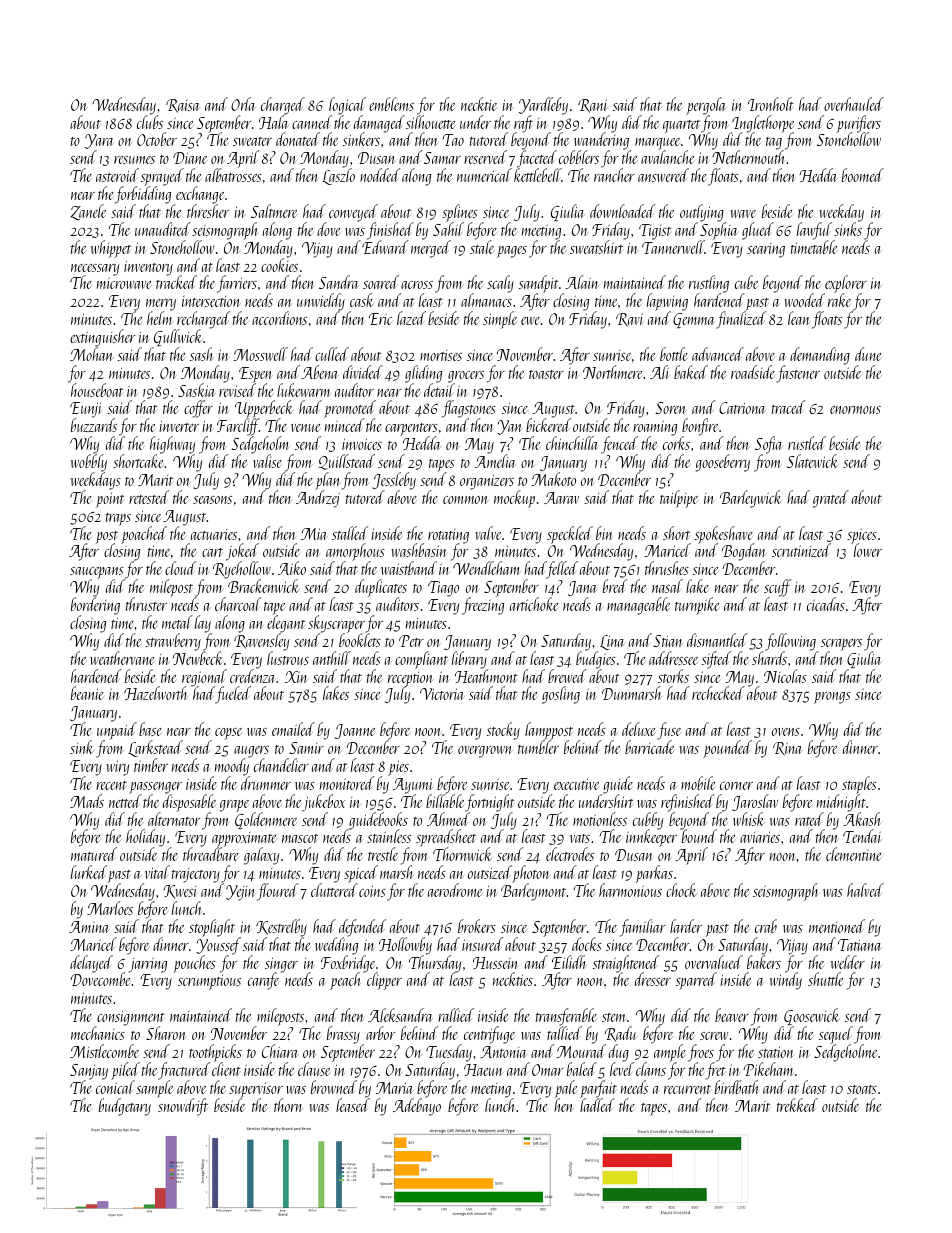  What do you see at coordinates (411, 318) in the image?
I see `lazed` at bounding box center [411, 318].
